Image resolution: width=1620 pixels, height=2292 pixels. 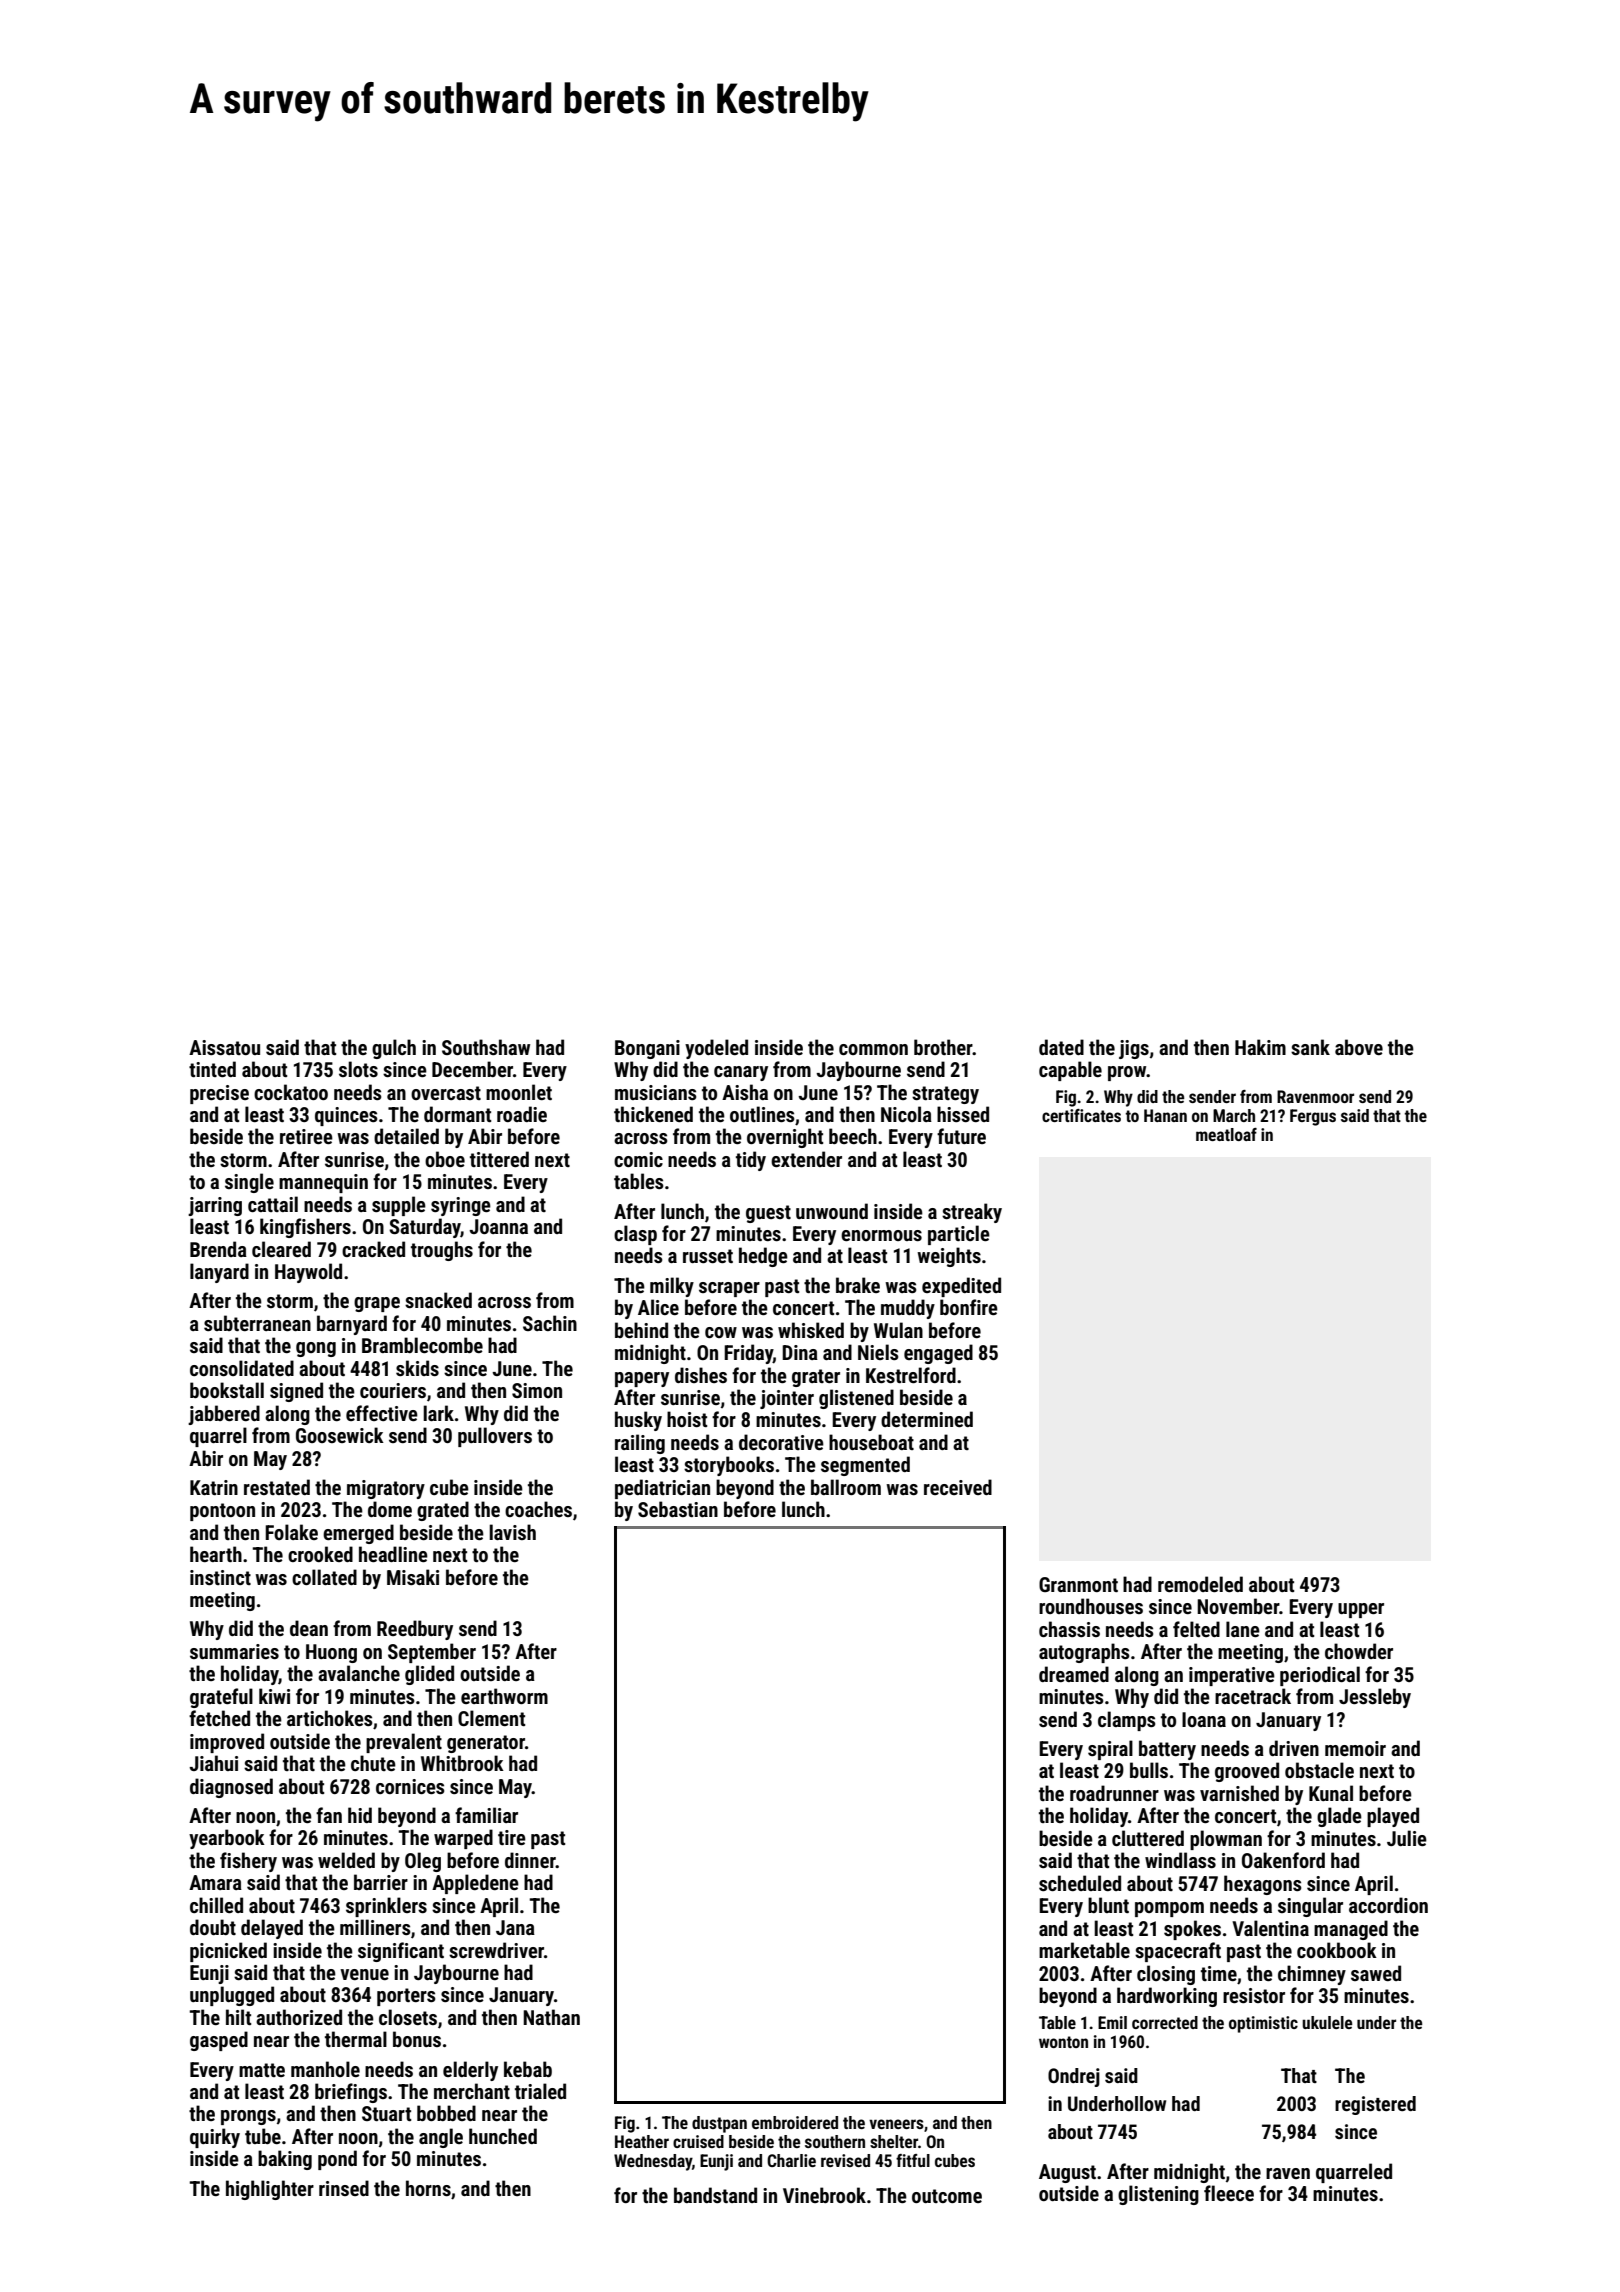 I want to click on Sebastian, so click(x=678, y=1509).
